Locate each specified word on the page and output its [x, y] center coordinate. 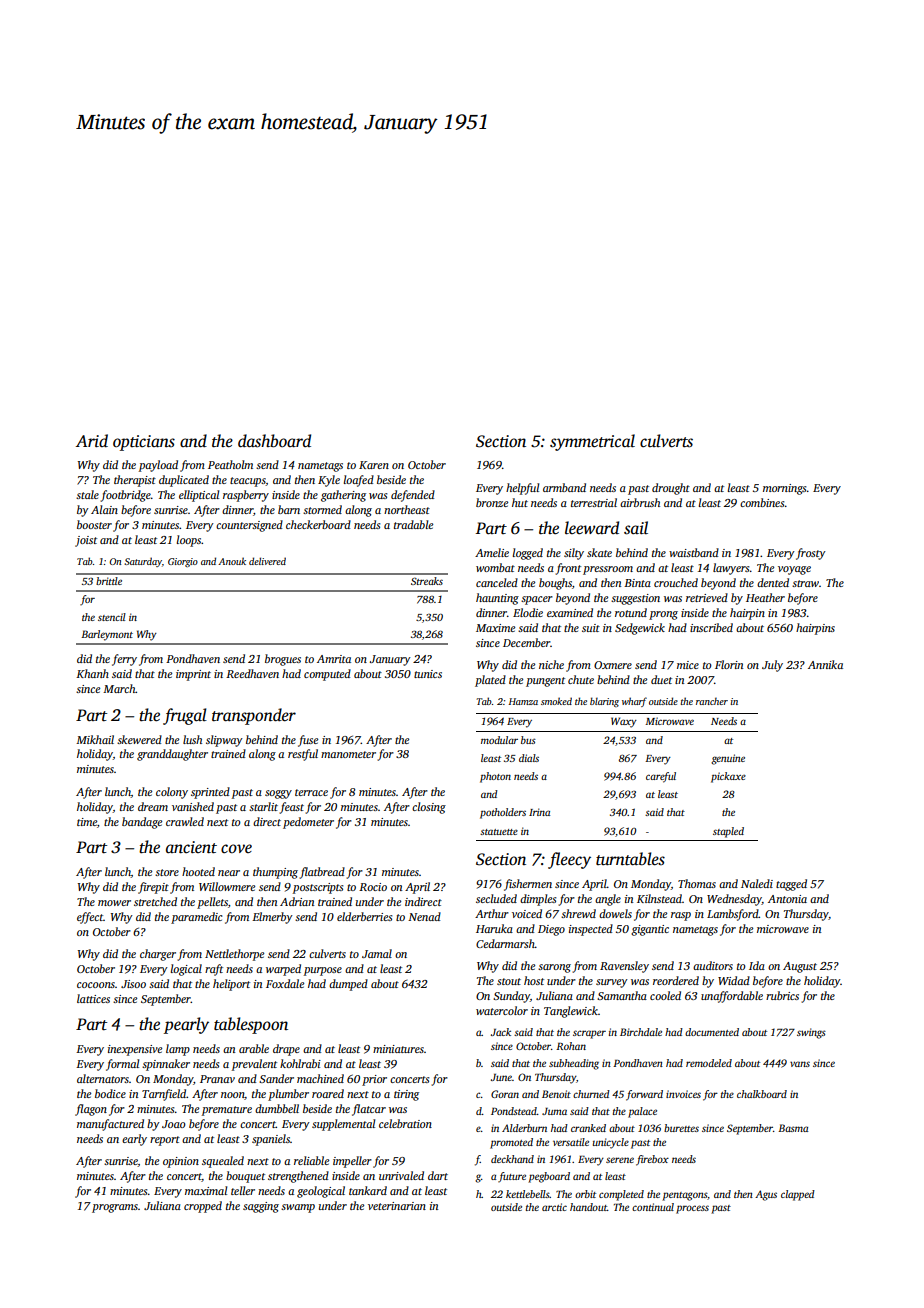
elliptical [199, 496]
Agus [766, 1195]
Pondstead [514, 1111]
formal [122, 1065]
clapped [798, 1195]
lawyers [731, 569]
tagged [791, 885]
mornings [784, 489]
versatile [571, 1142]
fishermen [528, 885]
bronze [492, 502]
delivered [267, 561]
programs [115, 1208]
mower [114, 903]
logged [528, 554]
